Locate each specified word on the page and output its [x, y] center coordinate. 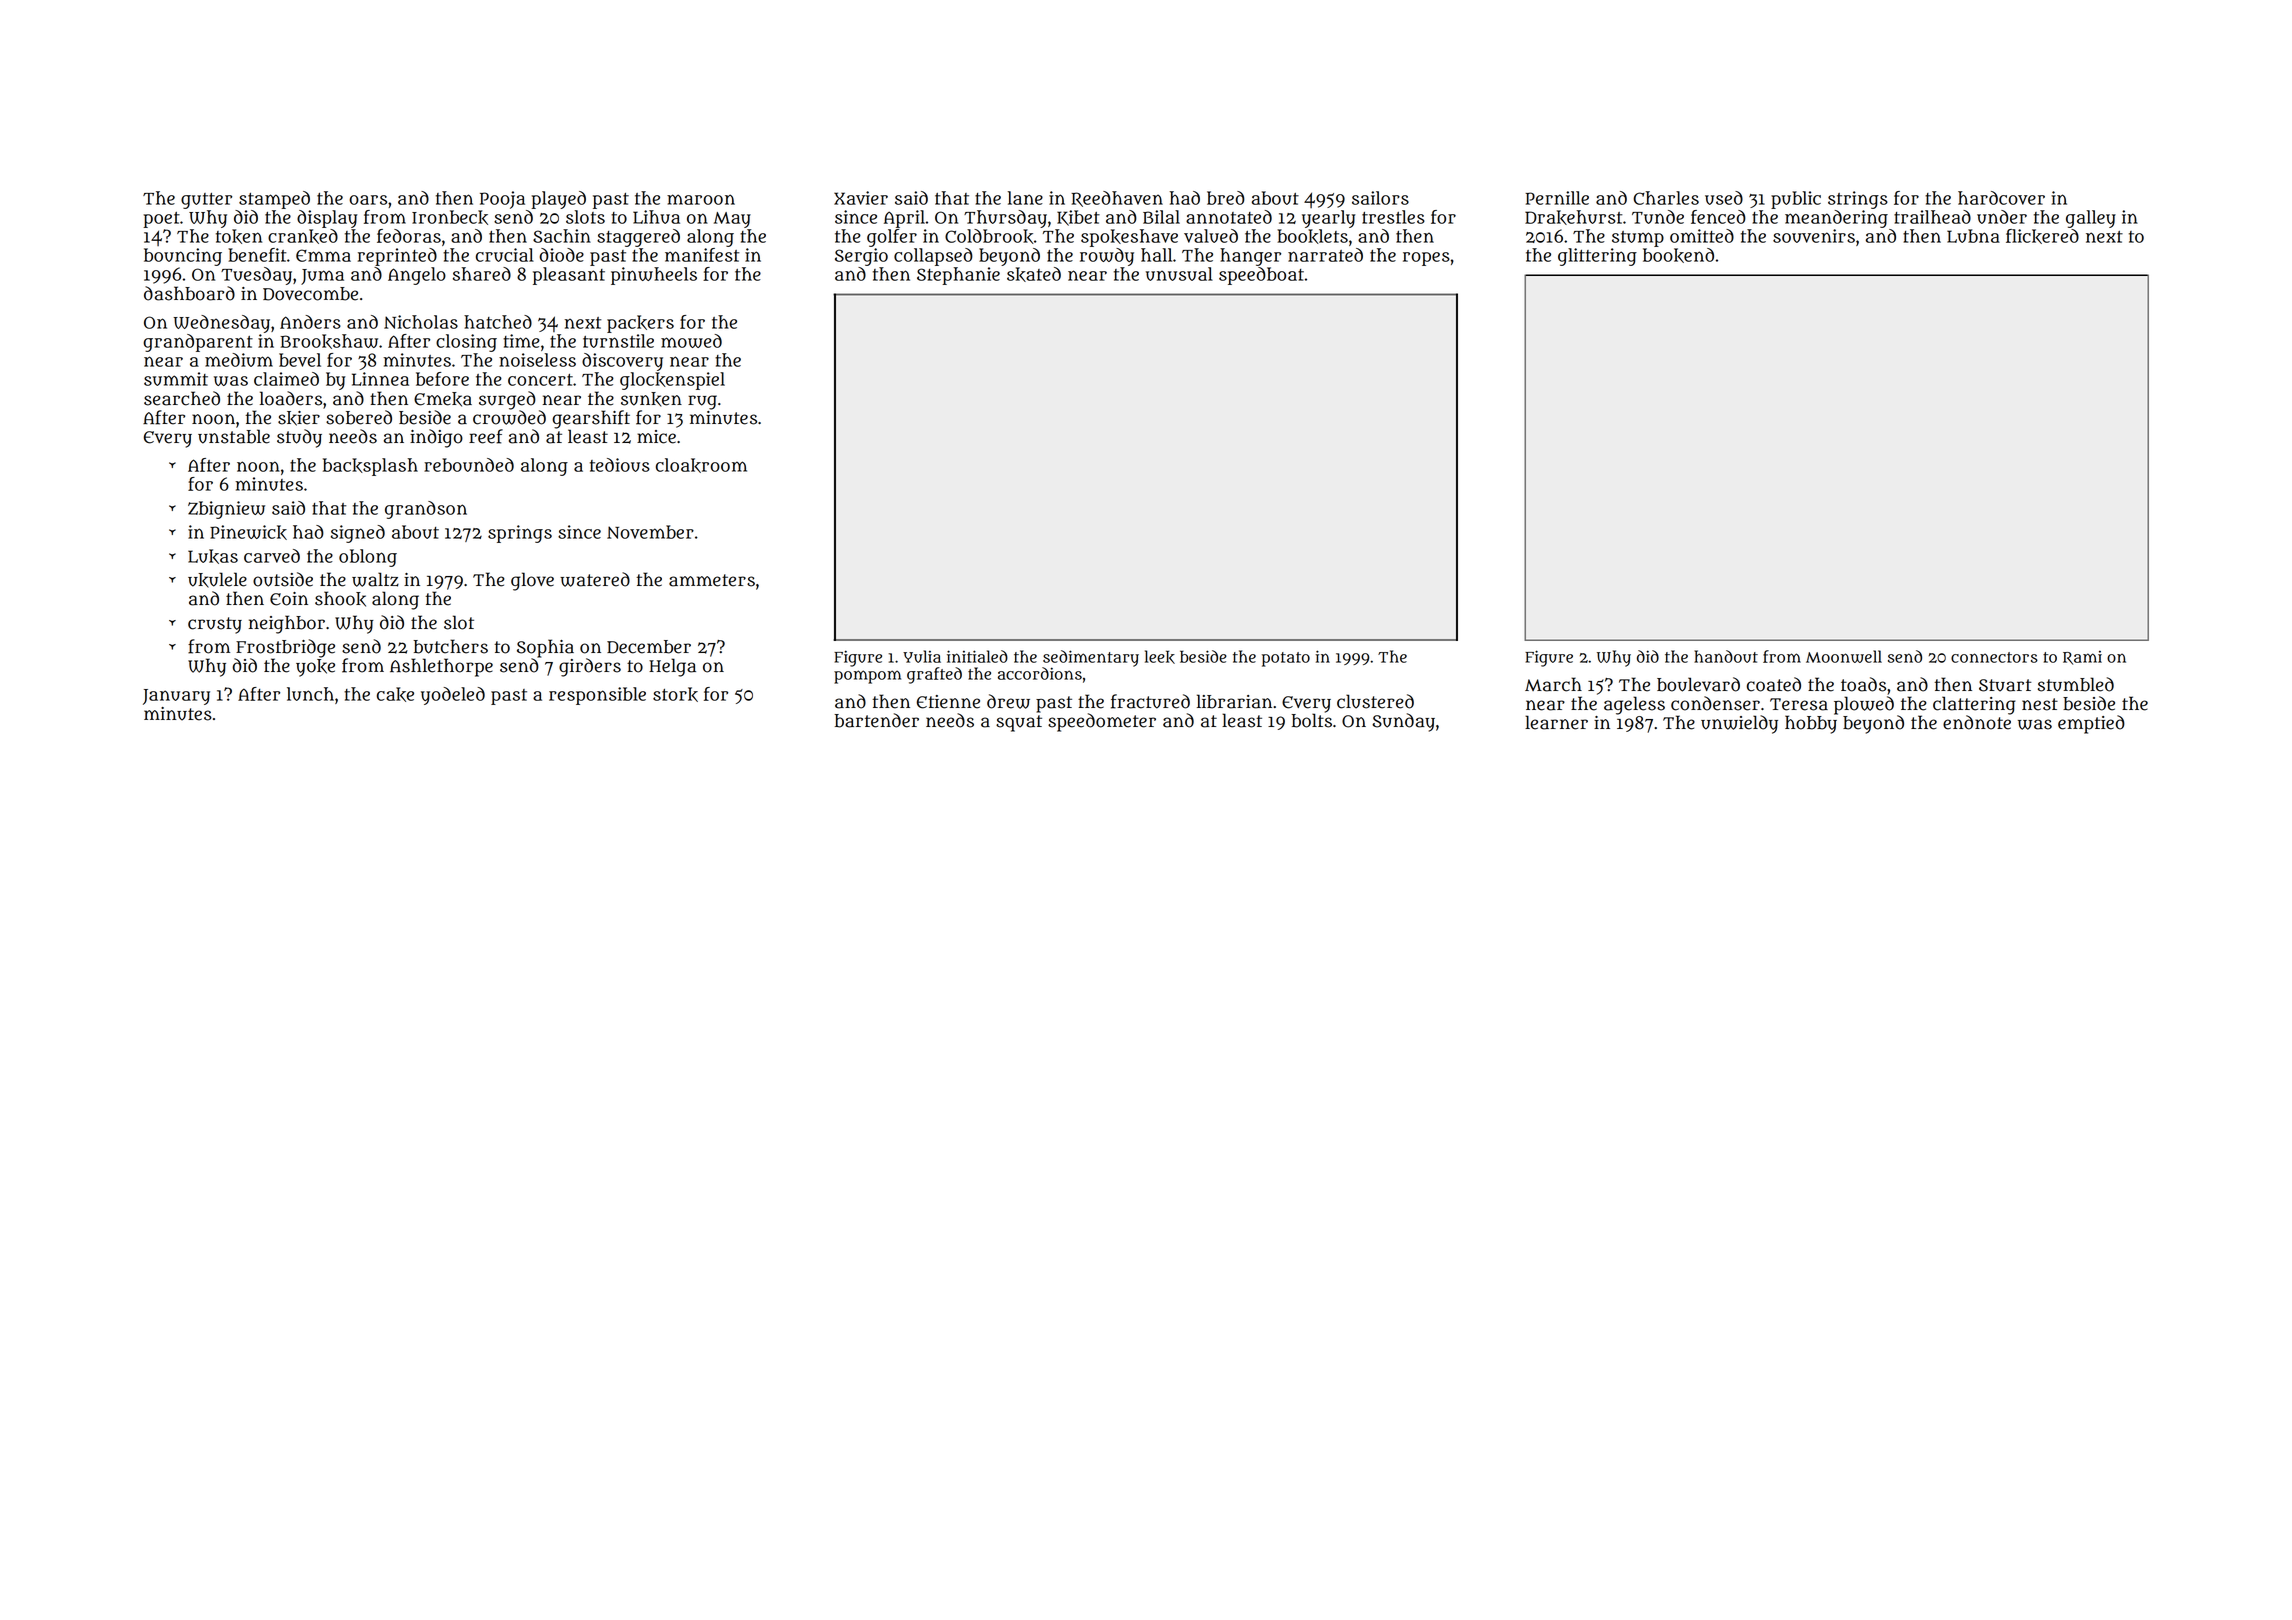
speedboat [1261, 276]
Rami [2082, 658]
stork [675, 694]
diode [562, 255]
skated [1034, 274]
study [299, 438]
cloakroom [701, 465]
